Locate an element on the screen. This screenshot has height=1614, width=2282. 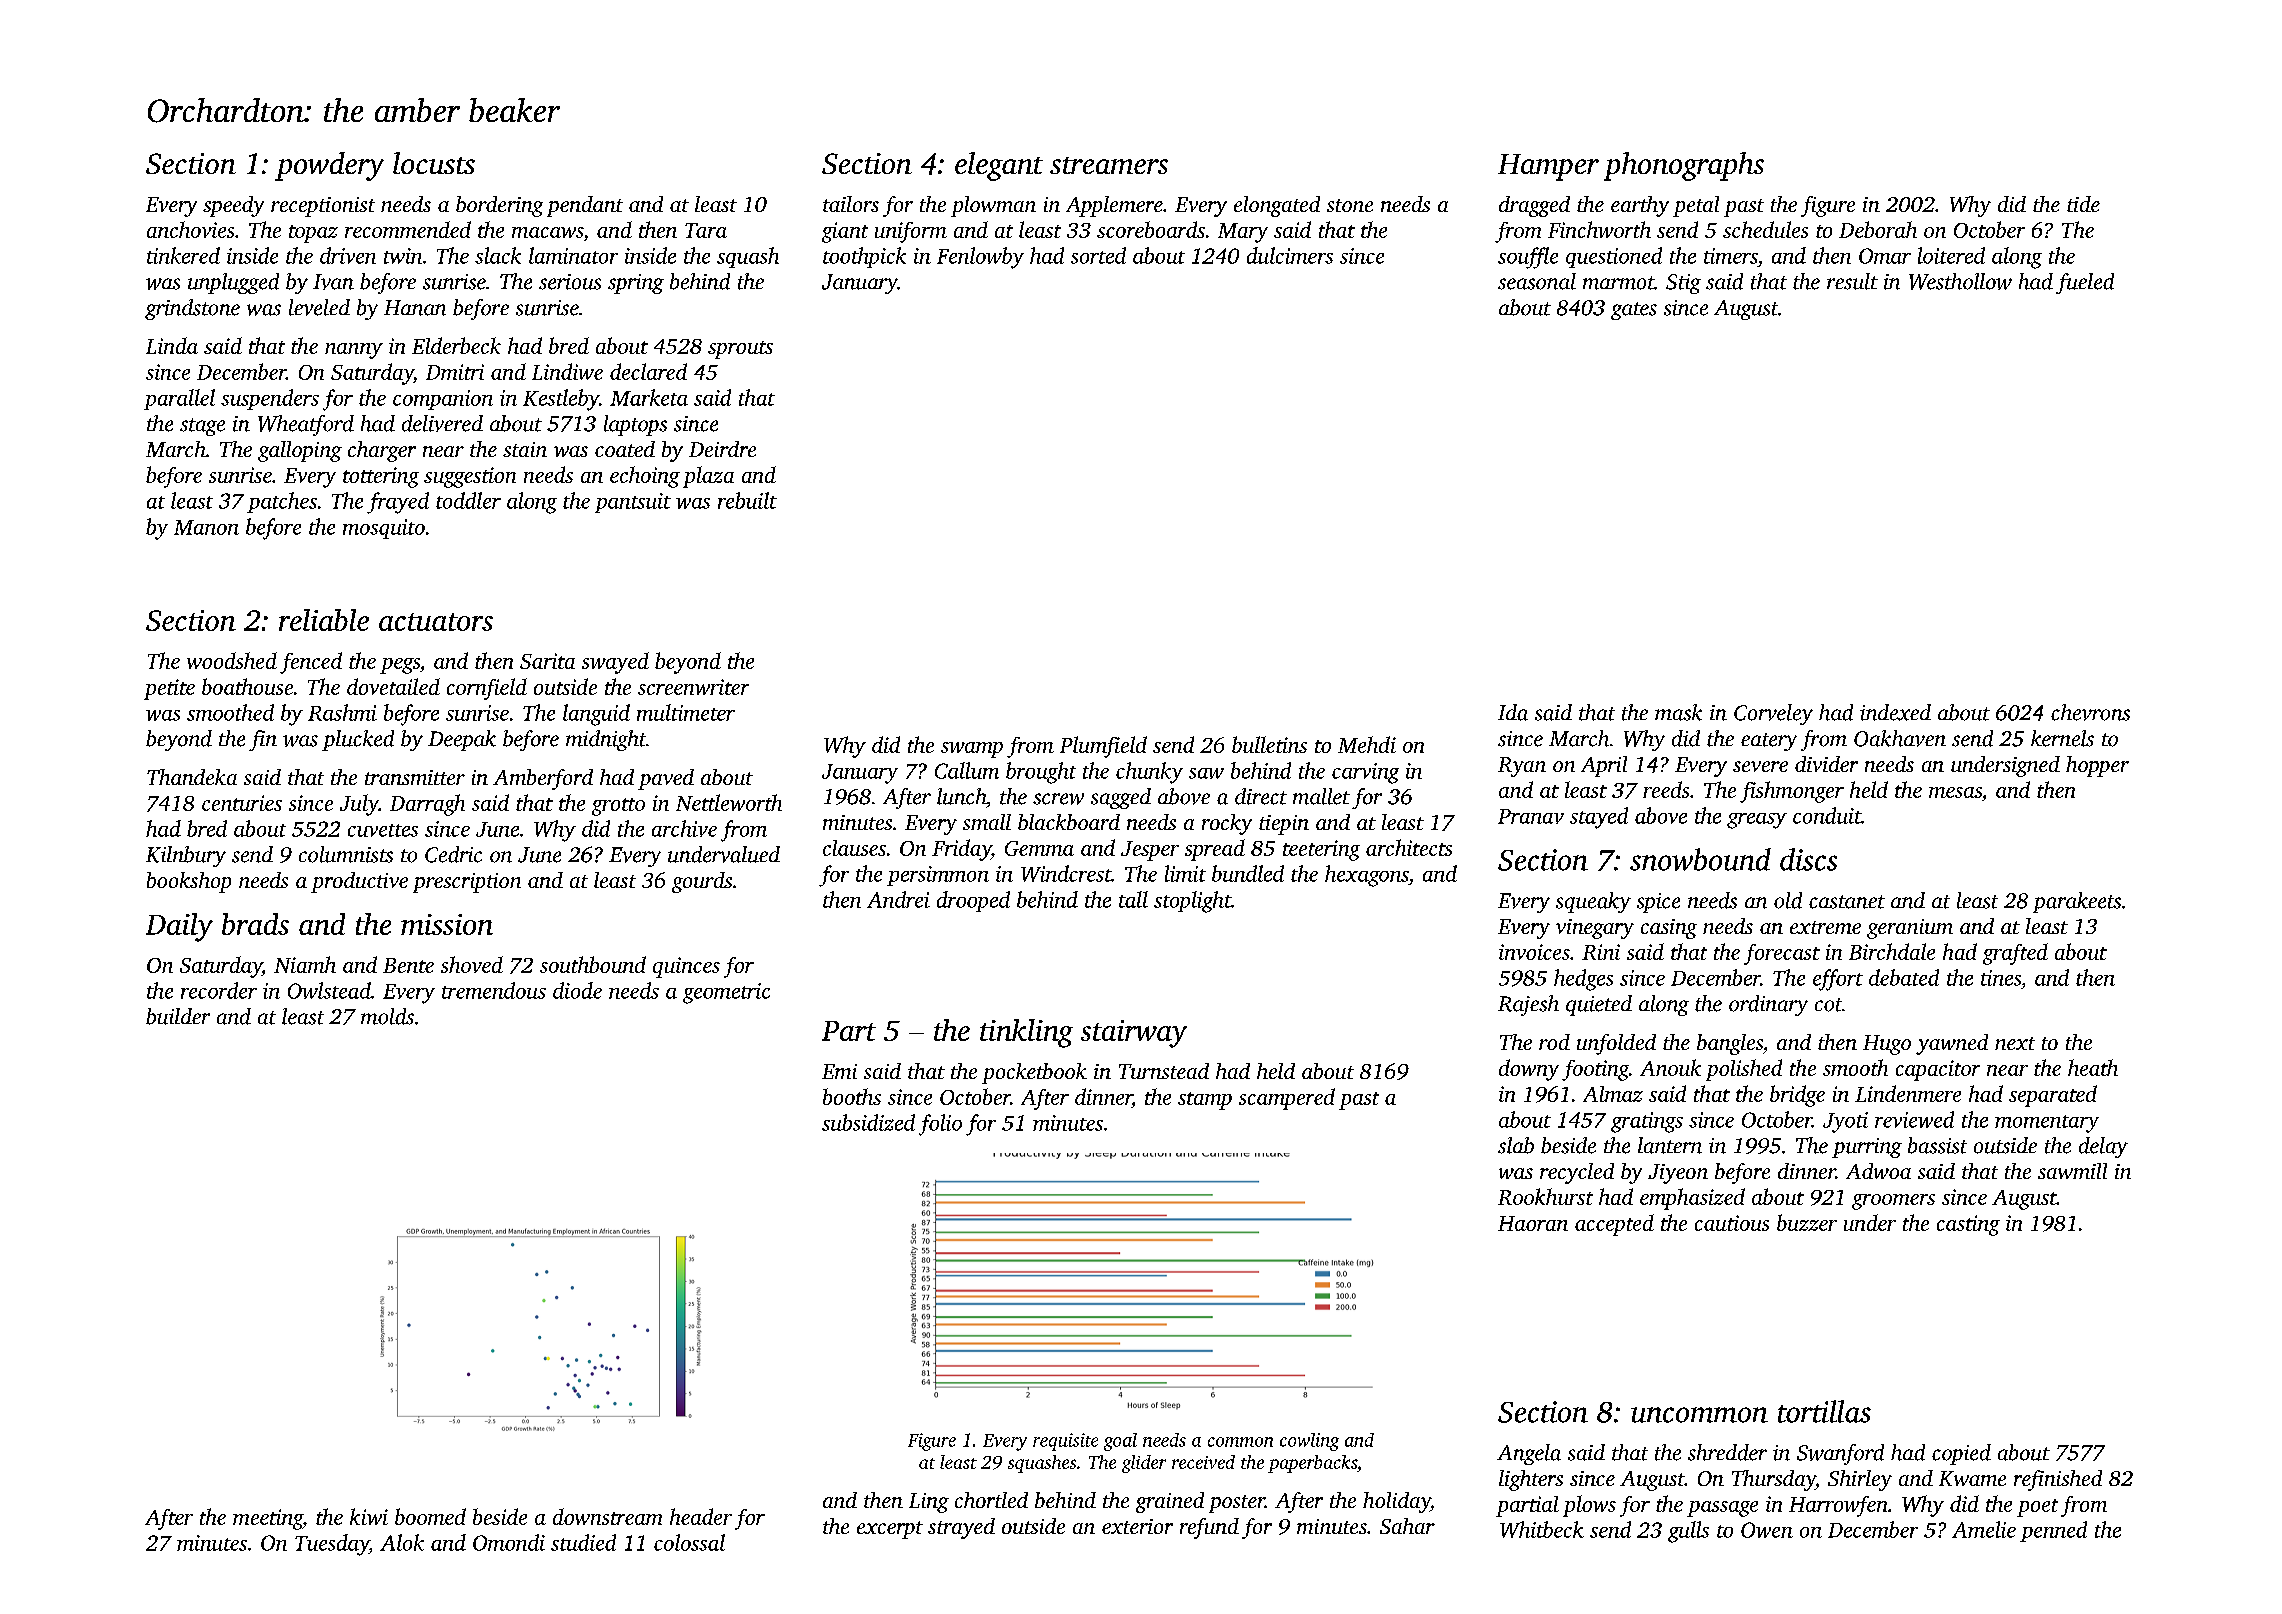
delivered is located at coordinates (442, 423).
